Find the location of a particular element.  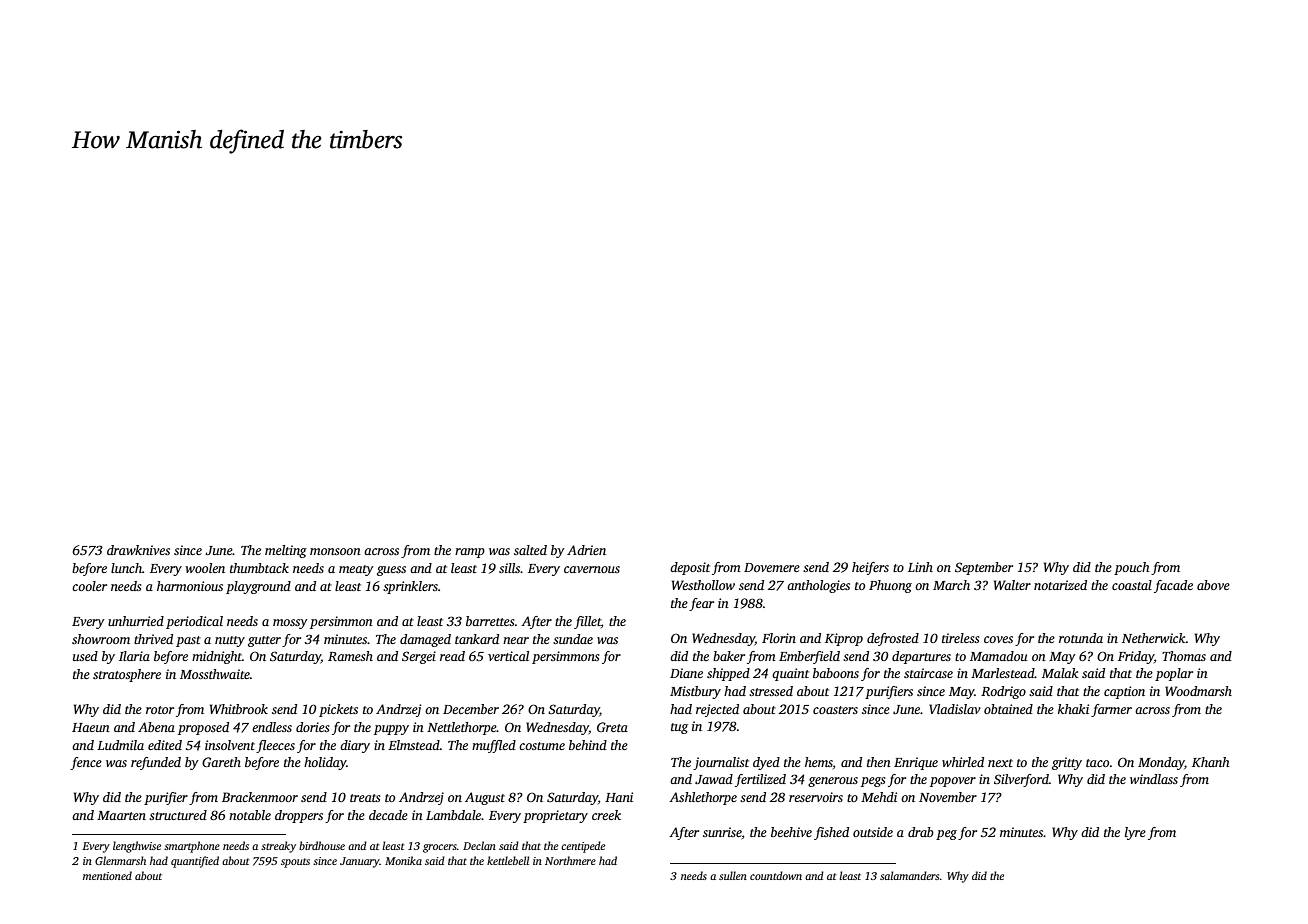

Sergei is located at coordinates (419, 657).
